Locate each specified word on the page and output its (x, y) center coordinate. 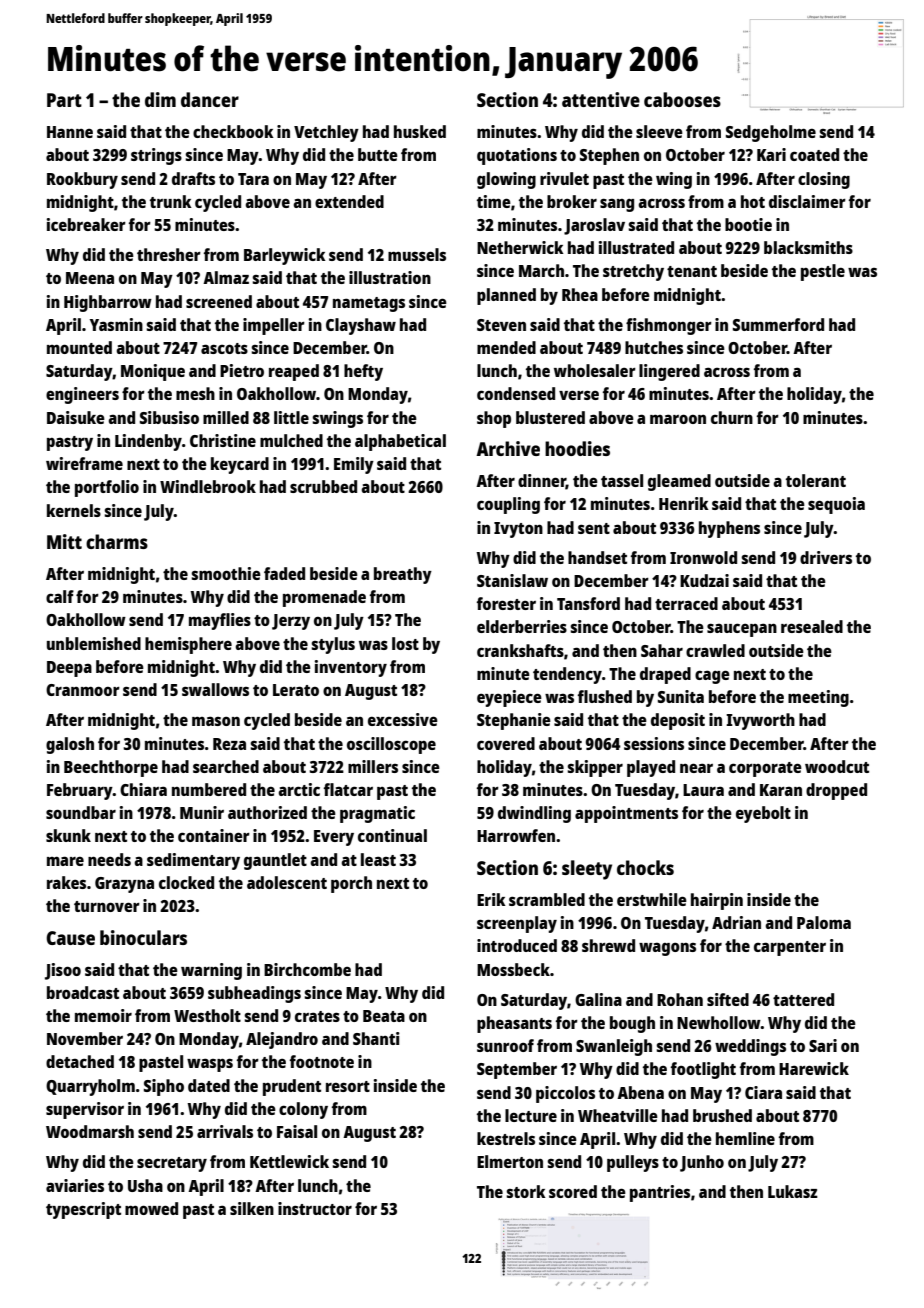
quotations (517, 156)
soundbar (81, 812)
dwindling (534, 814)
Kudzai (704, 580)
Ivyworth (760, 721)
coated (814, 154)
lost (405, 643)
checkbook (233, 131)
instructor (315, 1208)
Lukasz (793, 1191)
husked (420, 131)
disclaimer (807, 201)
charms (117, 541)
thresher (169, 254)
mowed (151, 1208)
